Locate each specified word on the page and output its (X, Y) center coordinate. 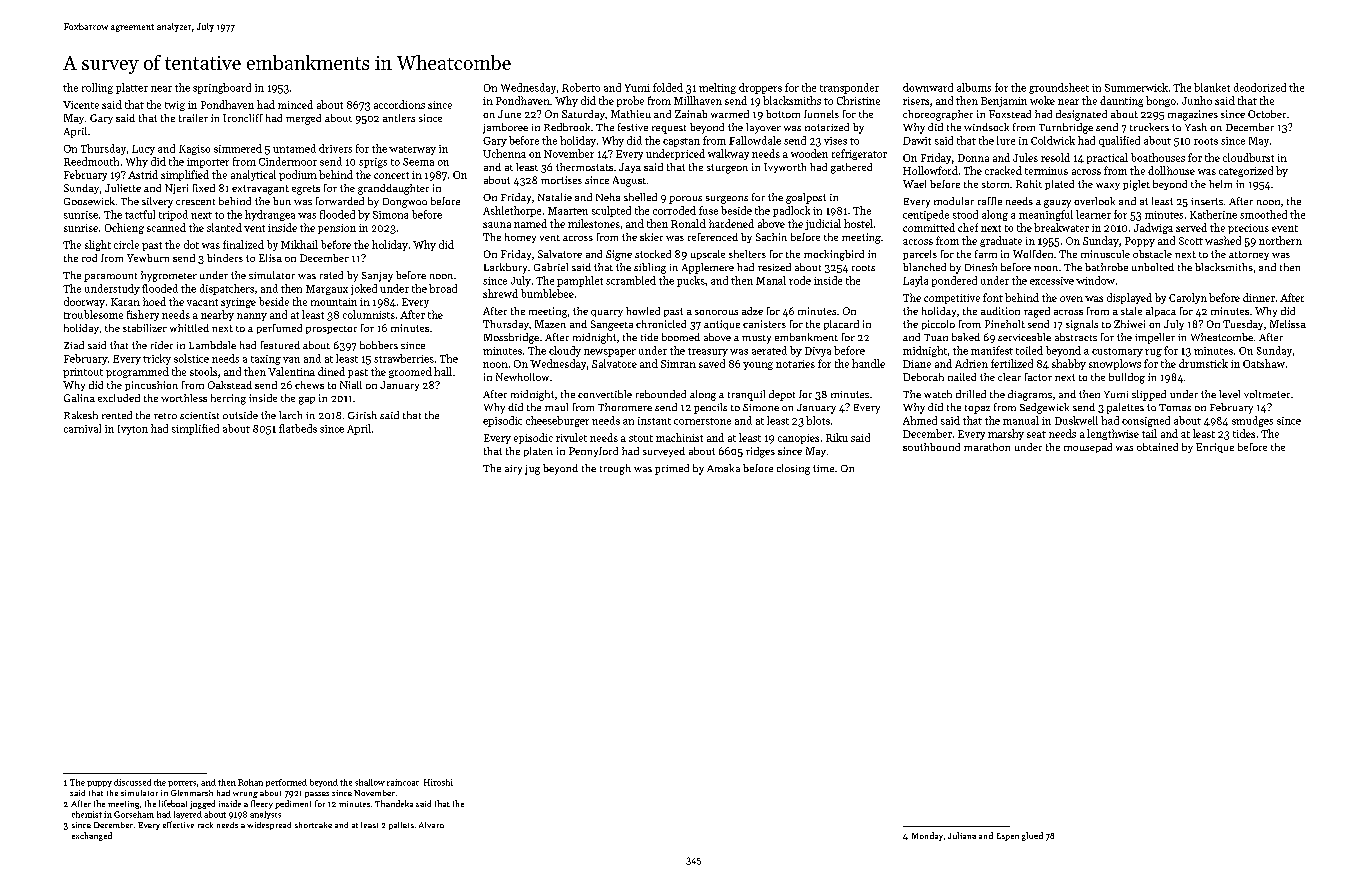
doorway (84, 302)
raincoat (403, 782)
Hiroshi (438, 782)
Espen (1008, 837)
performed (286, 783)
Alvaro (431, 825)
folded (668, 87)
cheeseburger (557, 421)
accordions (399, 104)
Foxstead (1010, 114)
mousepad (1088, 448)
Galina (79, 398)
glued (1032, 836)
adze (752, 311)
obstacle (1152, 254)
